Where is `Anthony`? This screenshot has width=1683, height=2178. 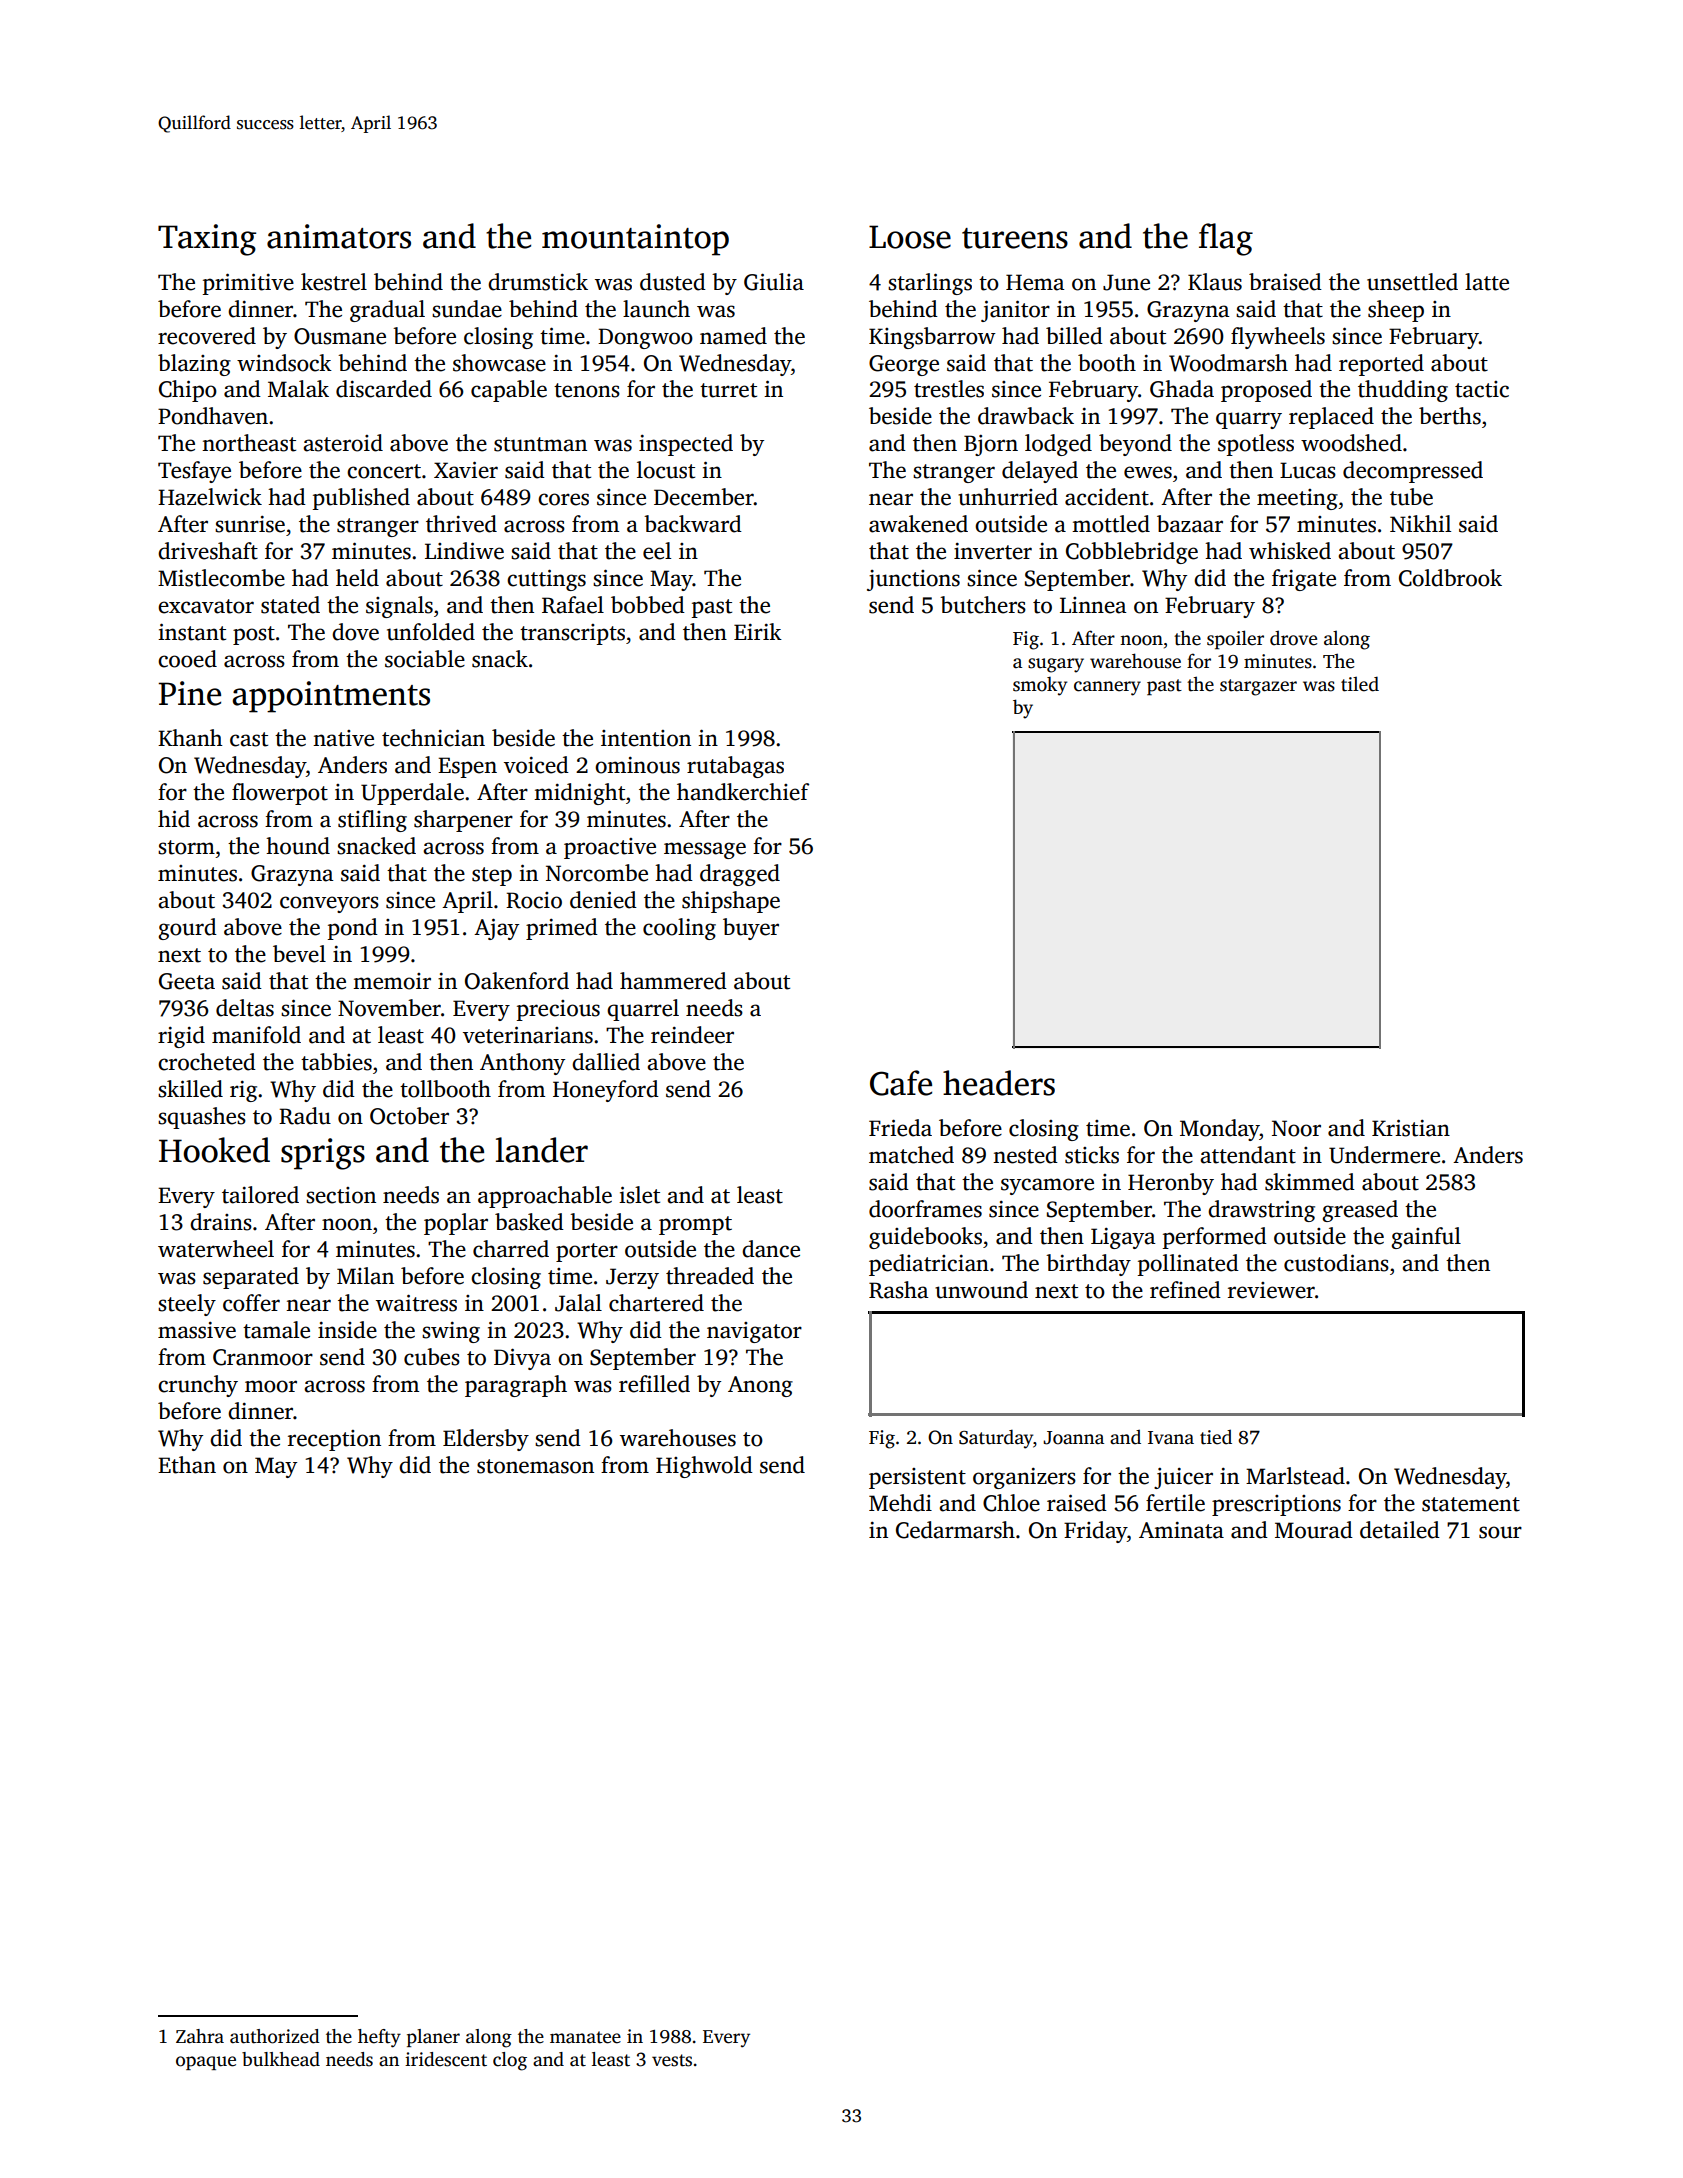 Anthony is located at coordinates (522, 1064).
